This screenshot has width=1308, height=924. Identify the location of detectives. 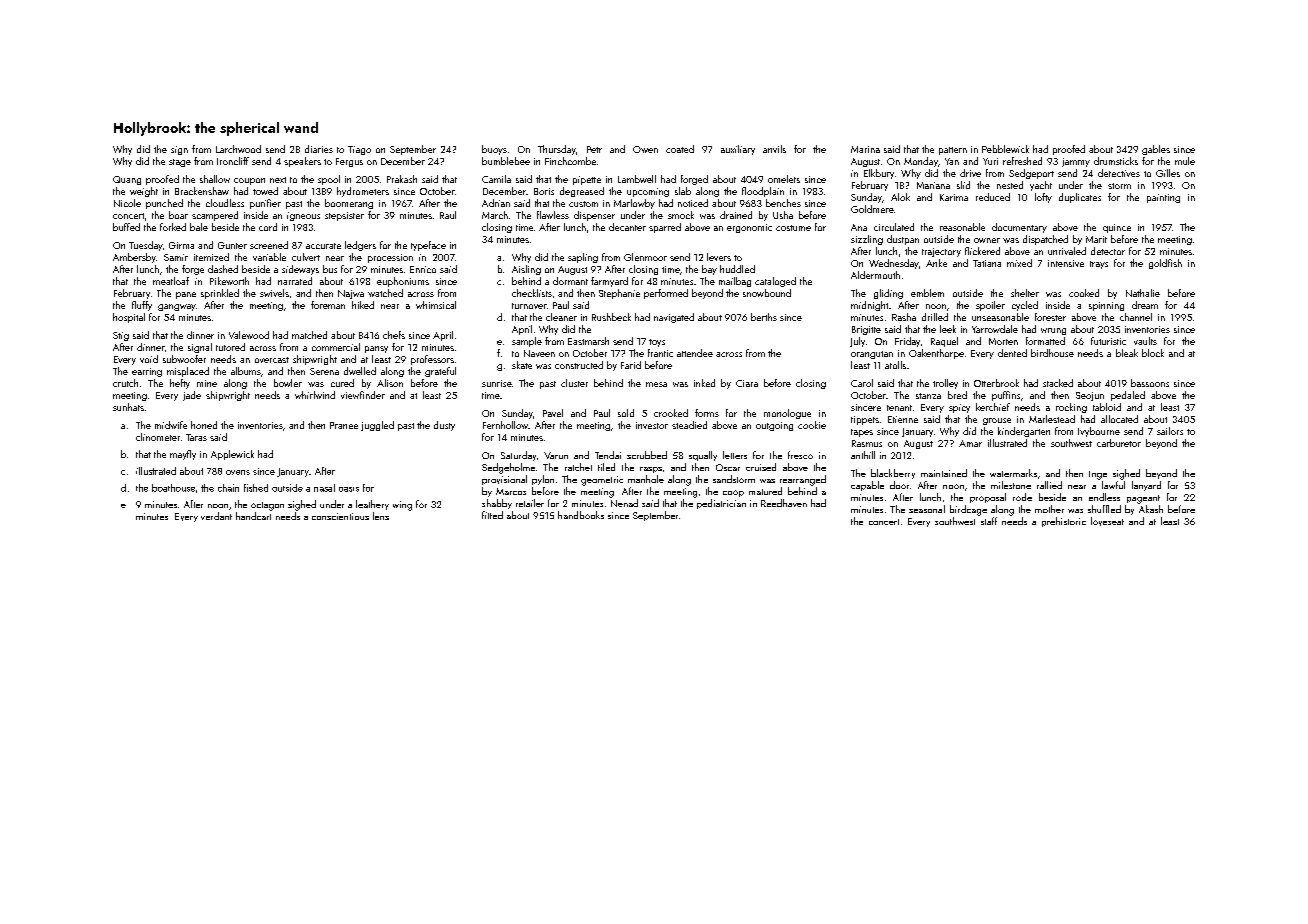
(1119, 173).
